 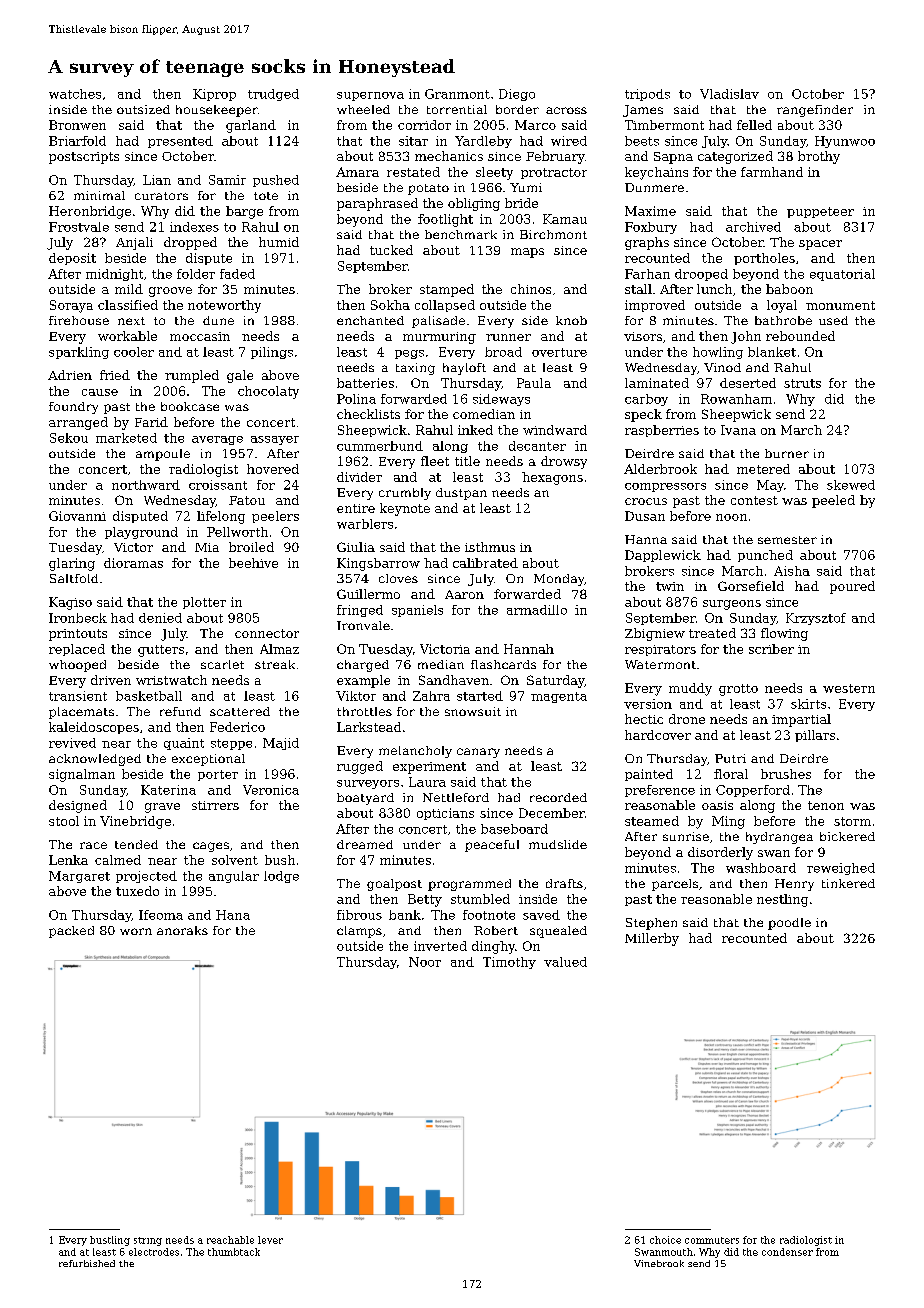 I want to click on peeled, so click(x=833, y=501).
